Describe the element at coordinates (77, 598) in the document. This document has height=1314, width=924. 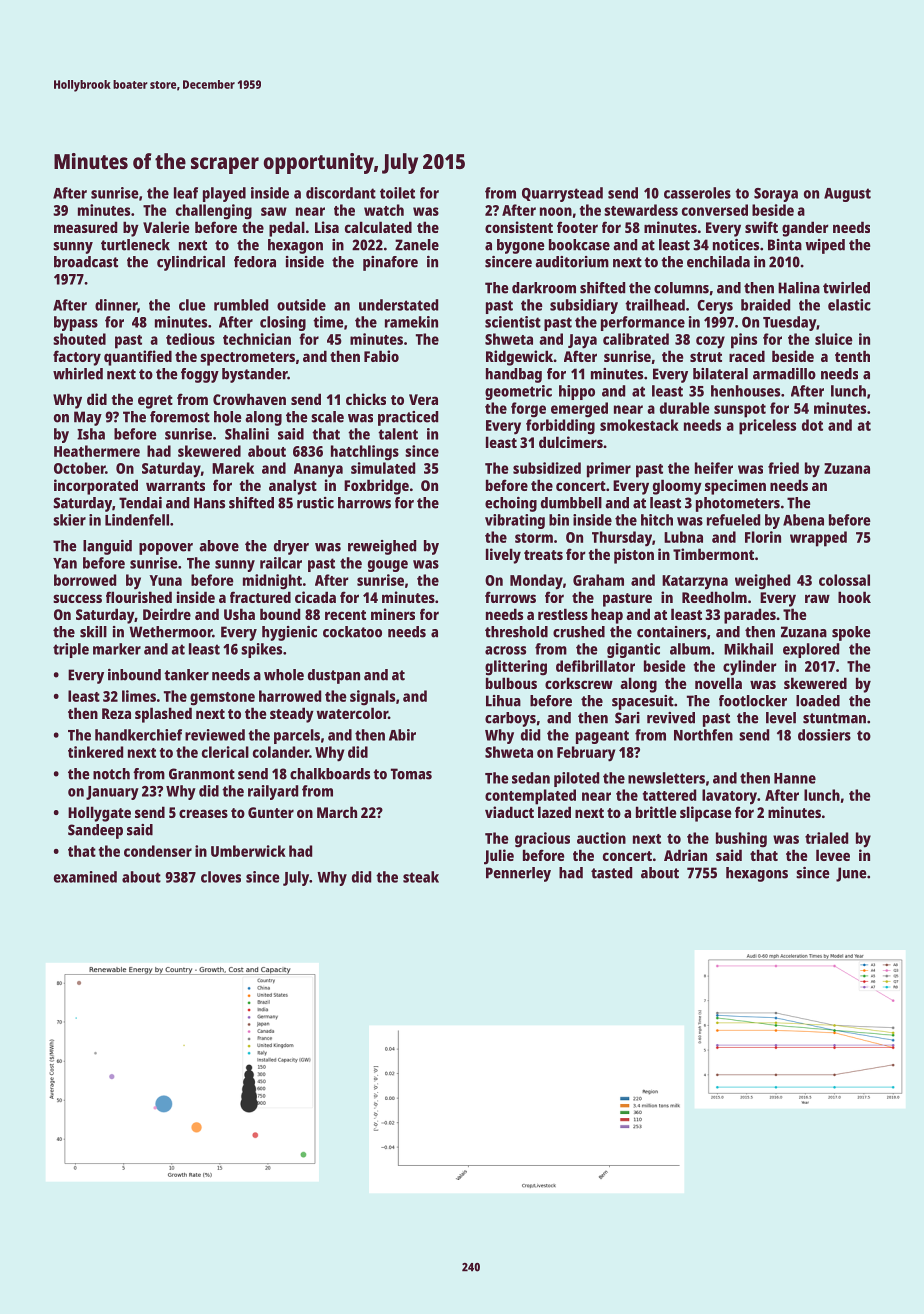
I see `success` at that location.
